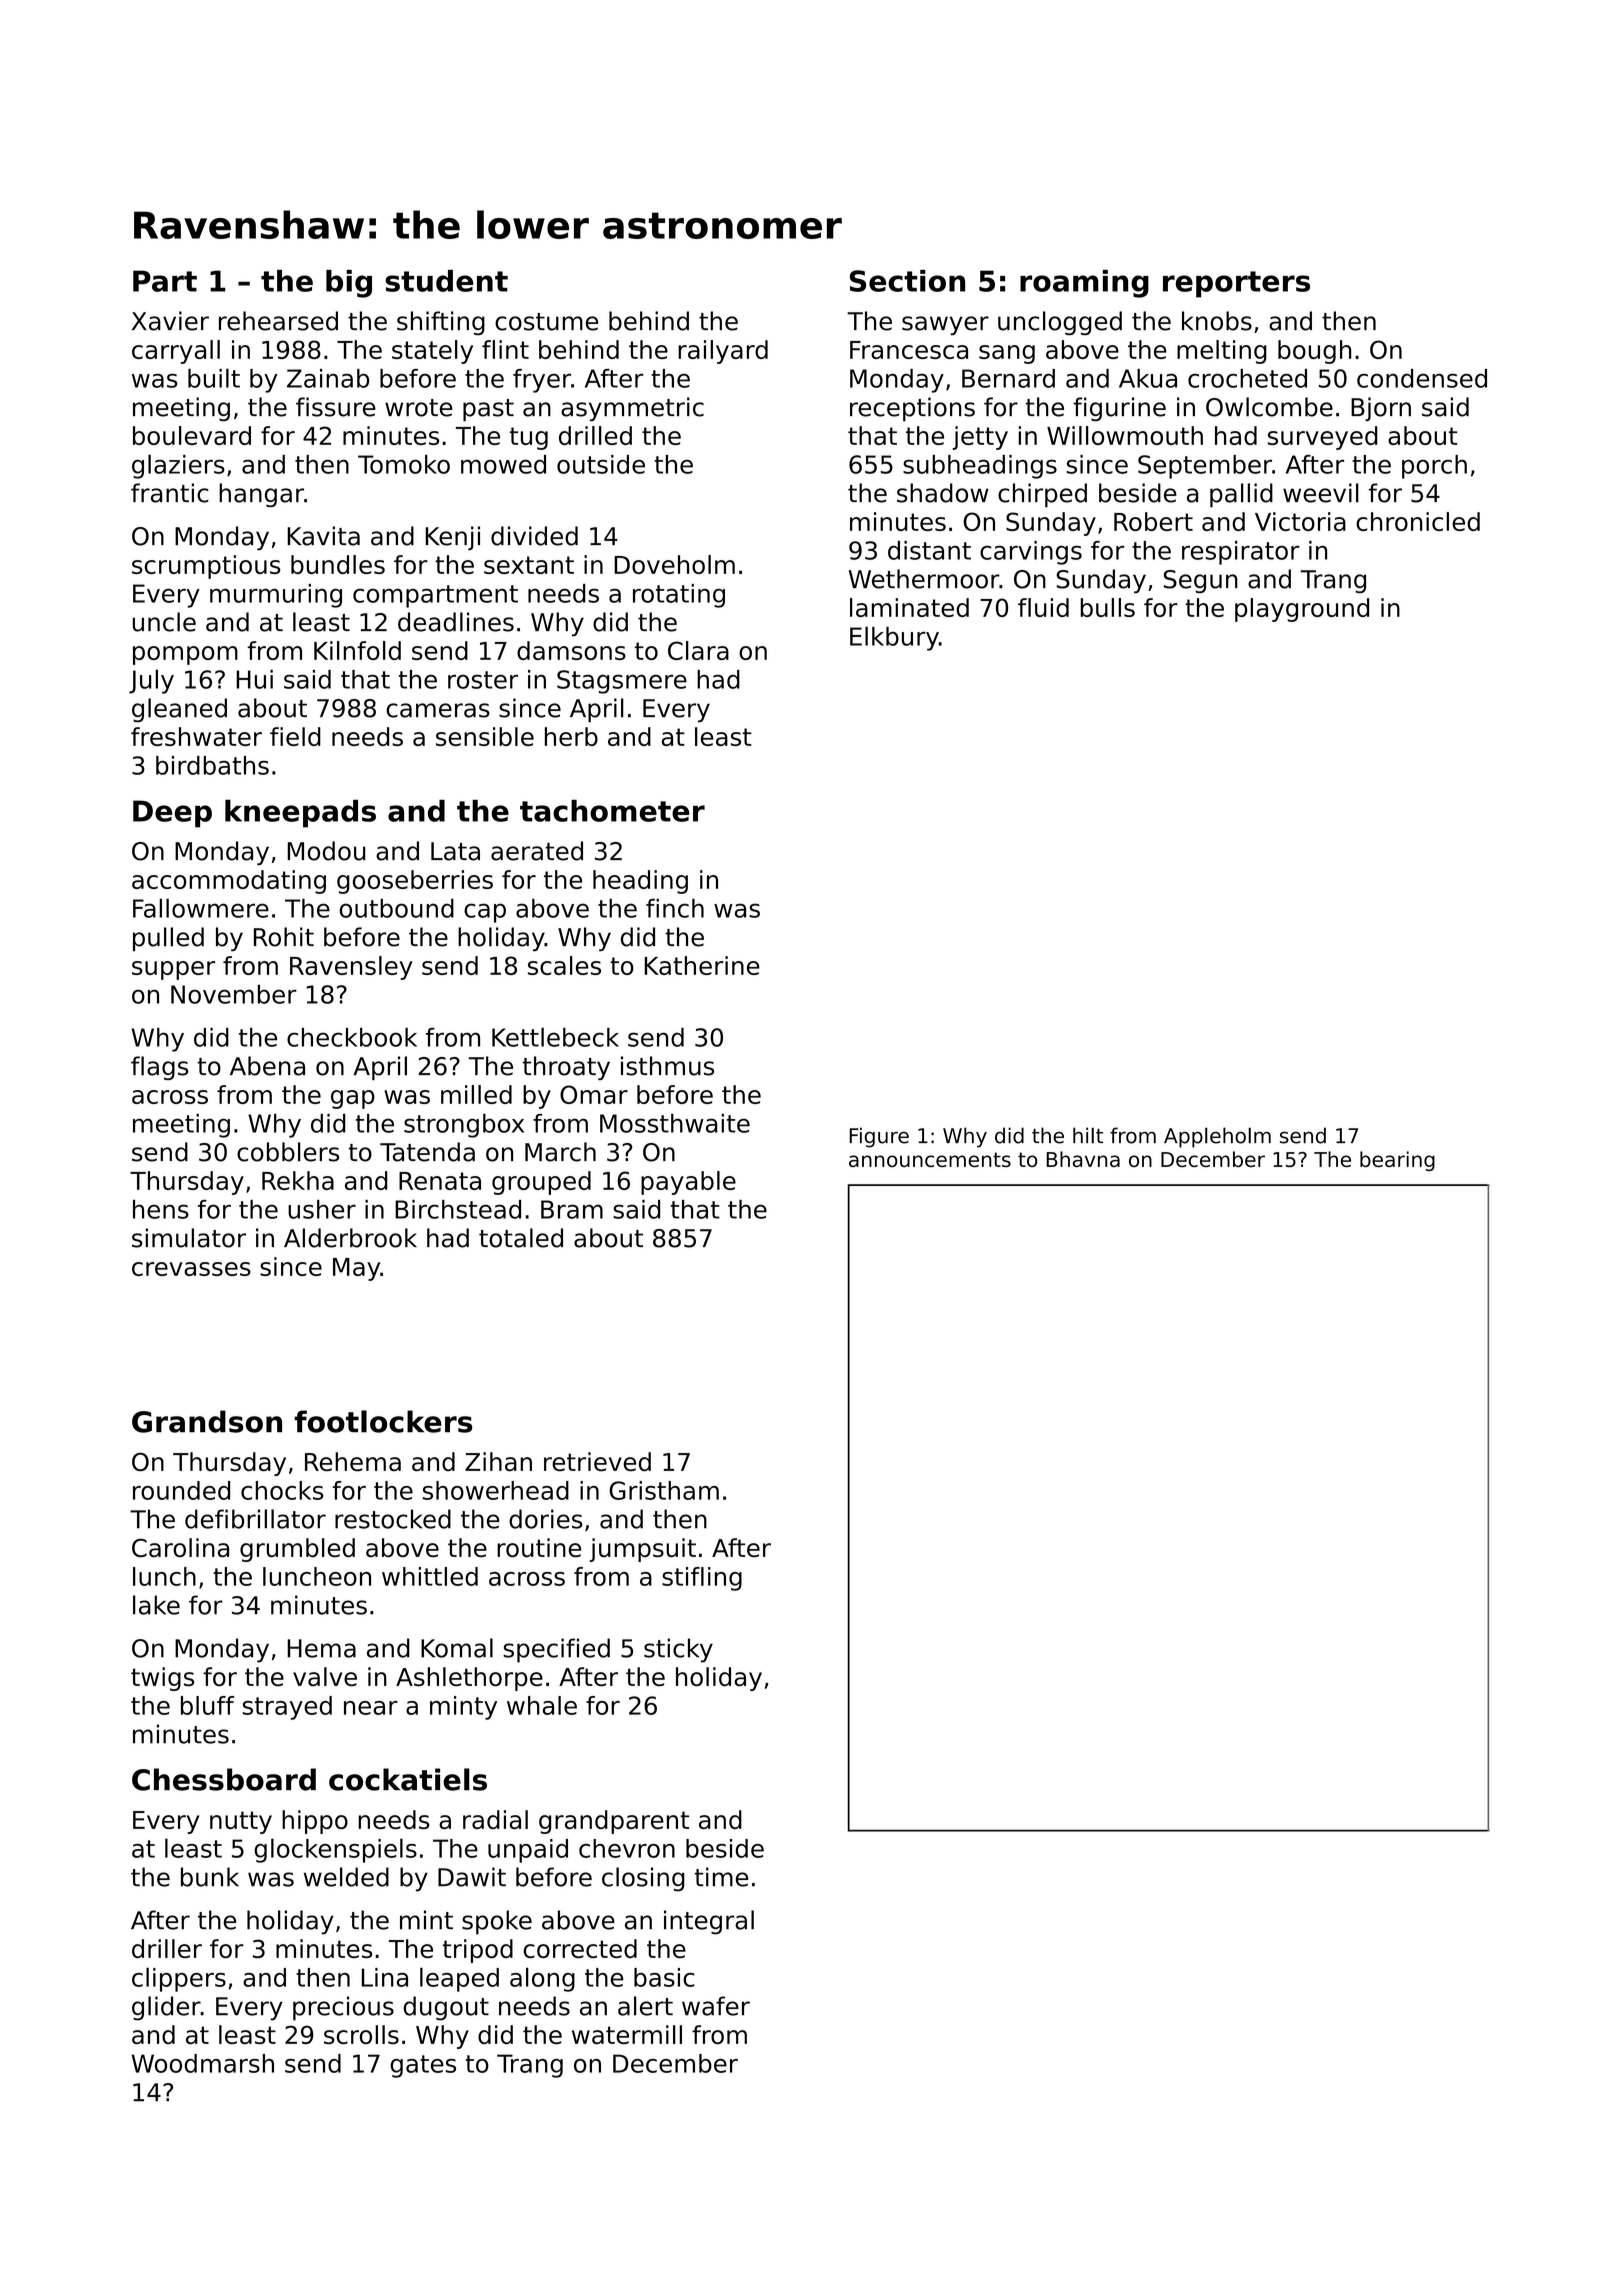 The image size is (1620, 2292). Describe the element at coordinates (172, 814) in the image. I see `Deep` at that location.
